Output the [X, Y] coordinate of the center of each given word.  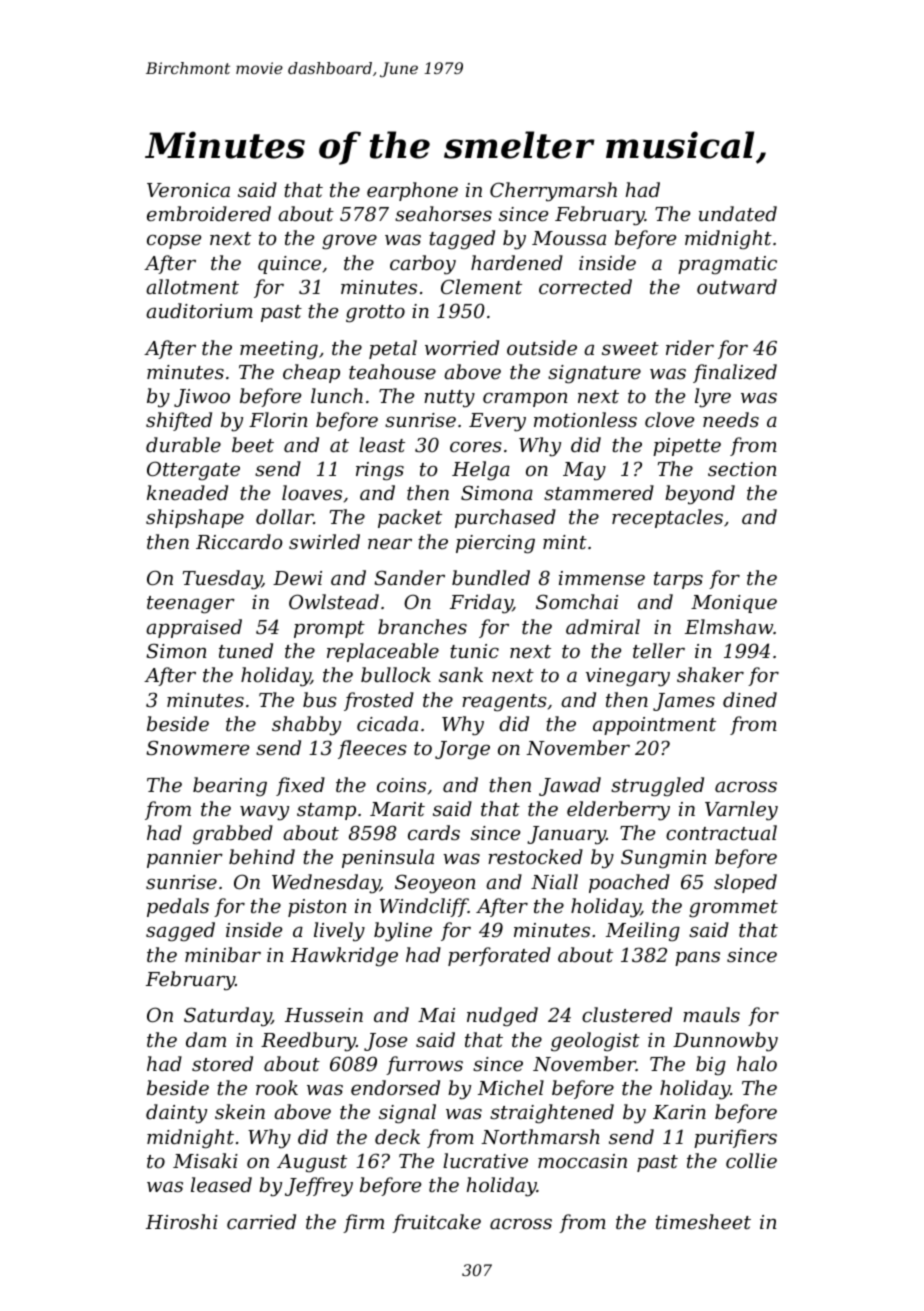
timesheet [703, 1221]
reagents [504, 703]
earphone [412, 191]
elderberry [618, 811]
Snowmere [198, 747]
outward [737, 286]
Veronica [188, 190]
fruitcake [436, 1223]
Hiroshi [182, 1221]
